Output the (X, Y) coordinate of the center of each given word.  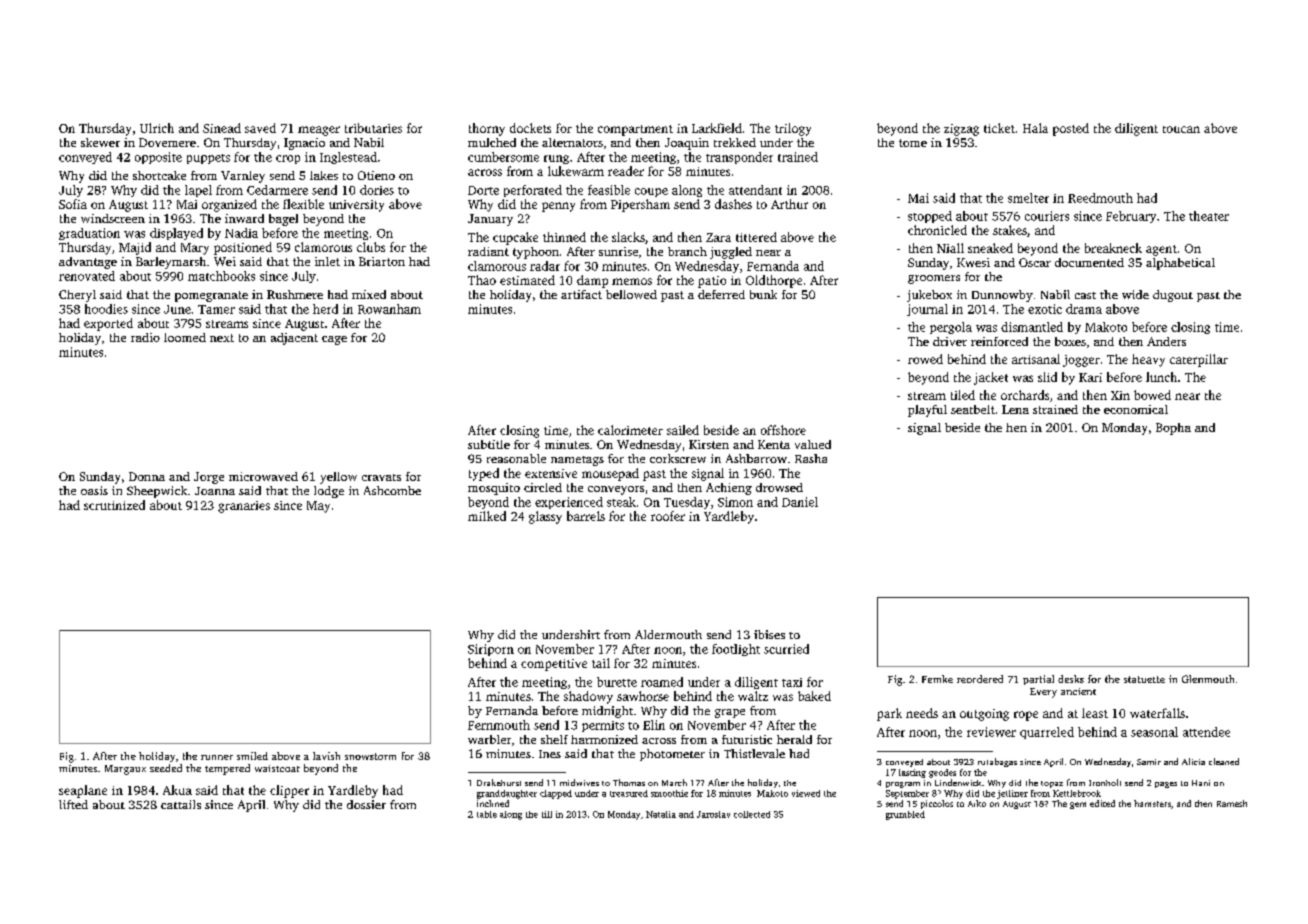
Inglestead (348, 158)
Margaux (125, 770)
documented (1089, 262)
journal (927, 310)
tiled (963, 395)
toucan (1181, 129)
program (903, 785)
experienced (569, 503)
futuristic (747, 739)
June (177, 309)
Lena (1015, 409)
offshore (783, 430)
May (318, 507)
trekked (735, 142)
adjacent (294, 339)
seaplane (83, 791)
